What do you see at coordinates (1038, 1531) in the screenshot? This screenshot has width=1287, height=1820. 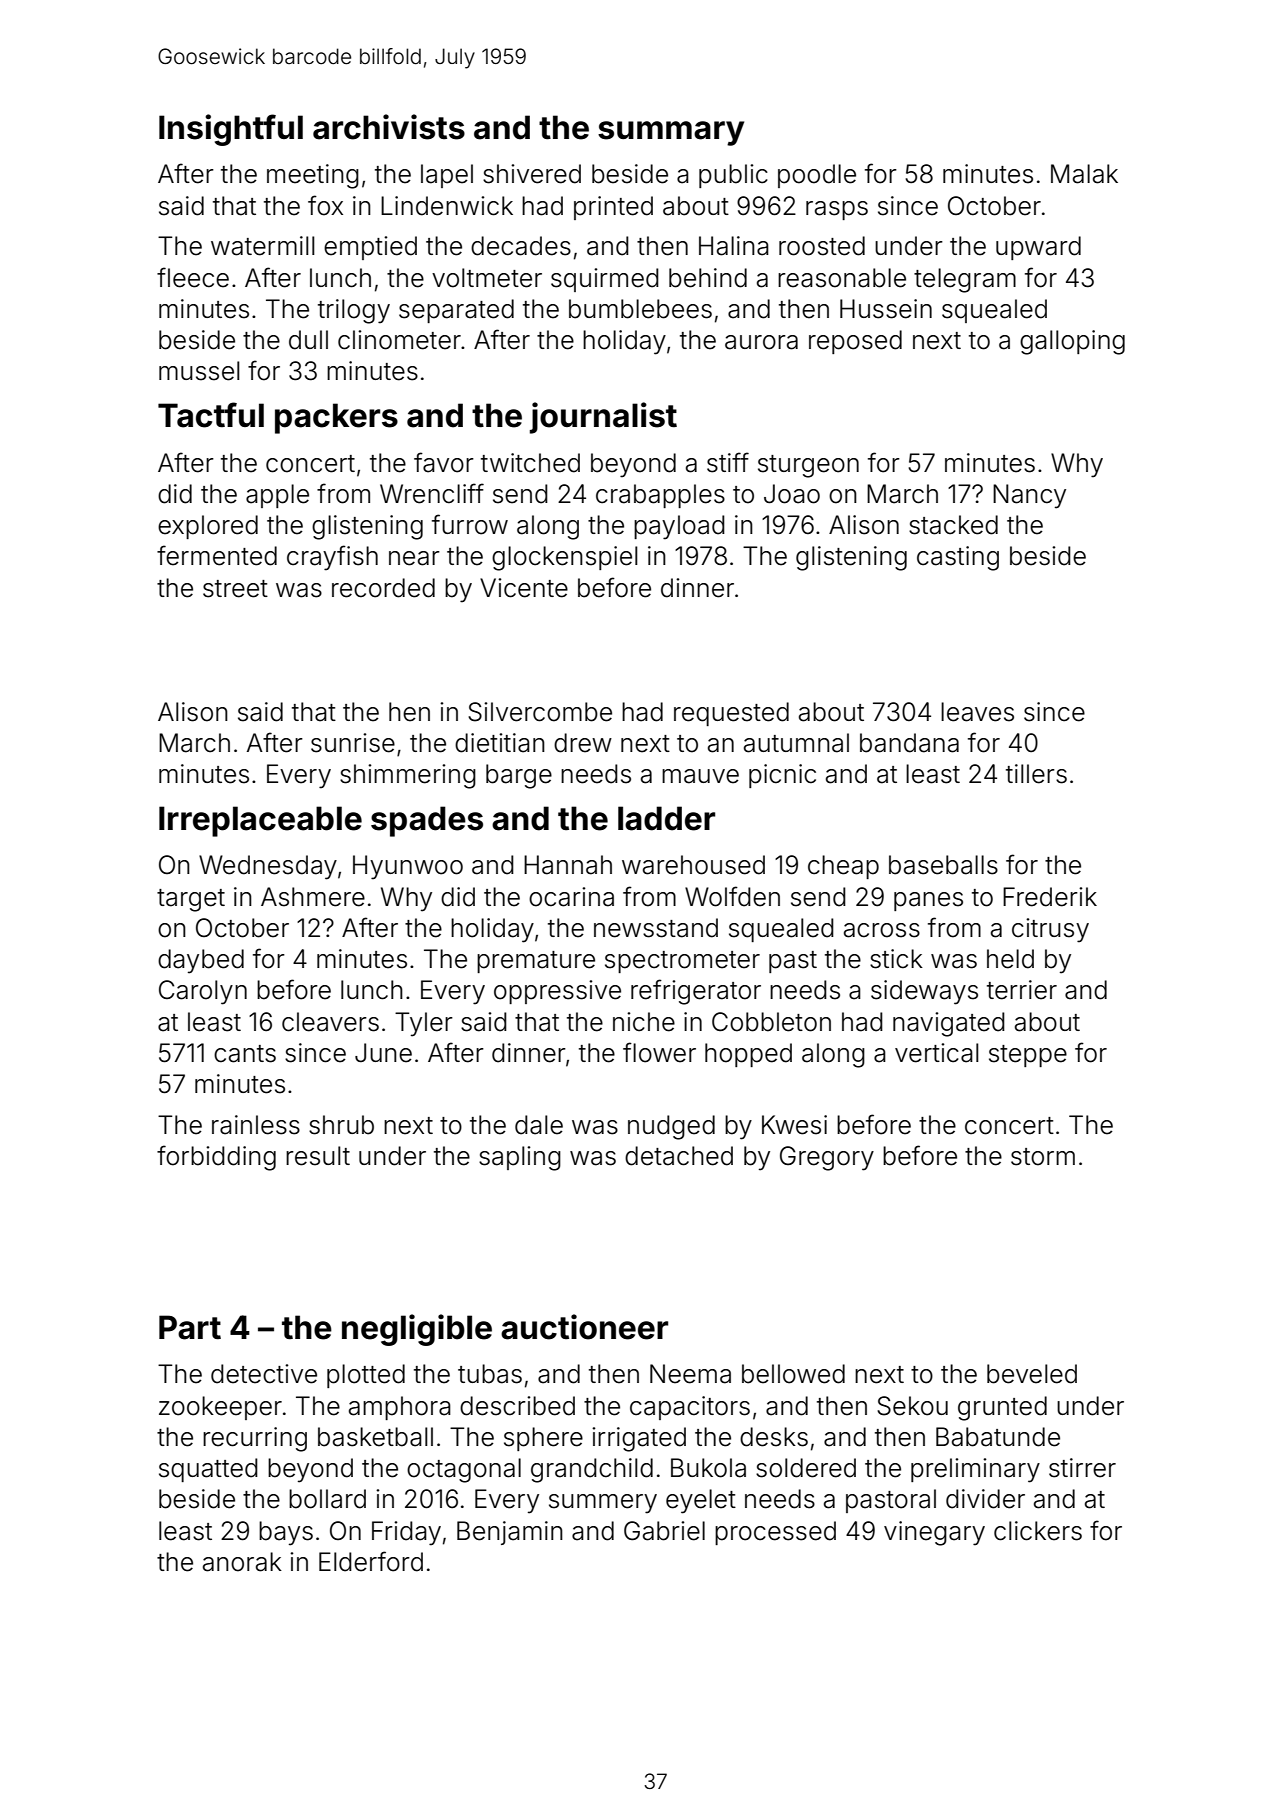 I see `clickers` at bounding box center [1038, 1531].
